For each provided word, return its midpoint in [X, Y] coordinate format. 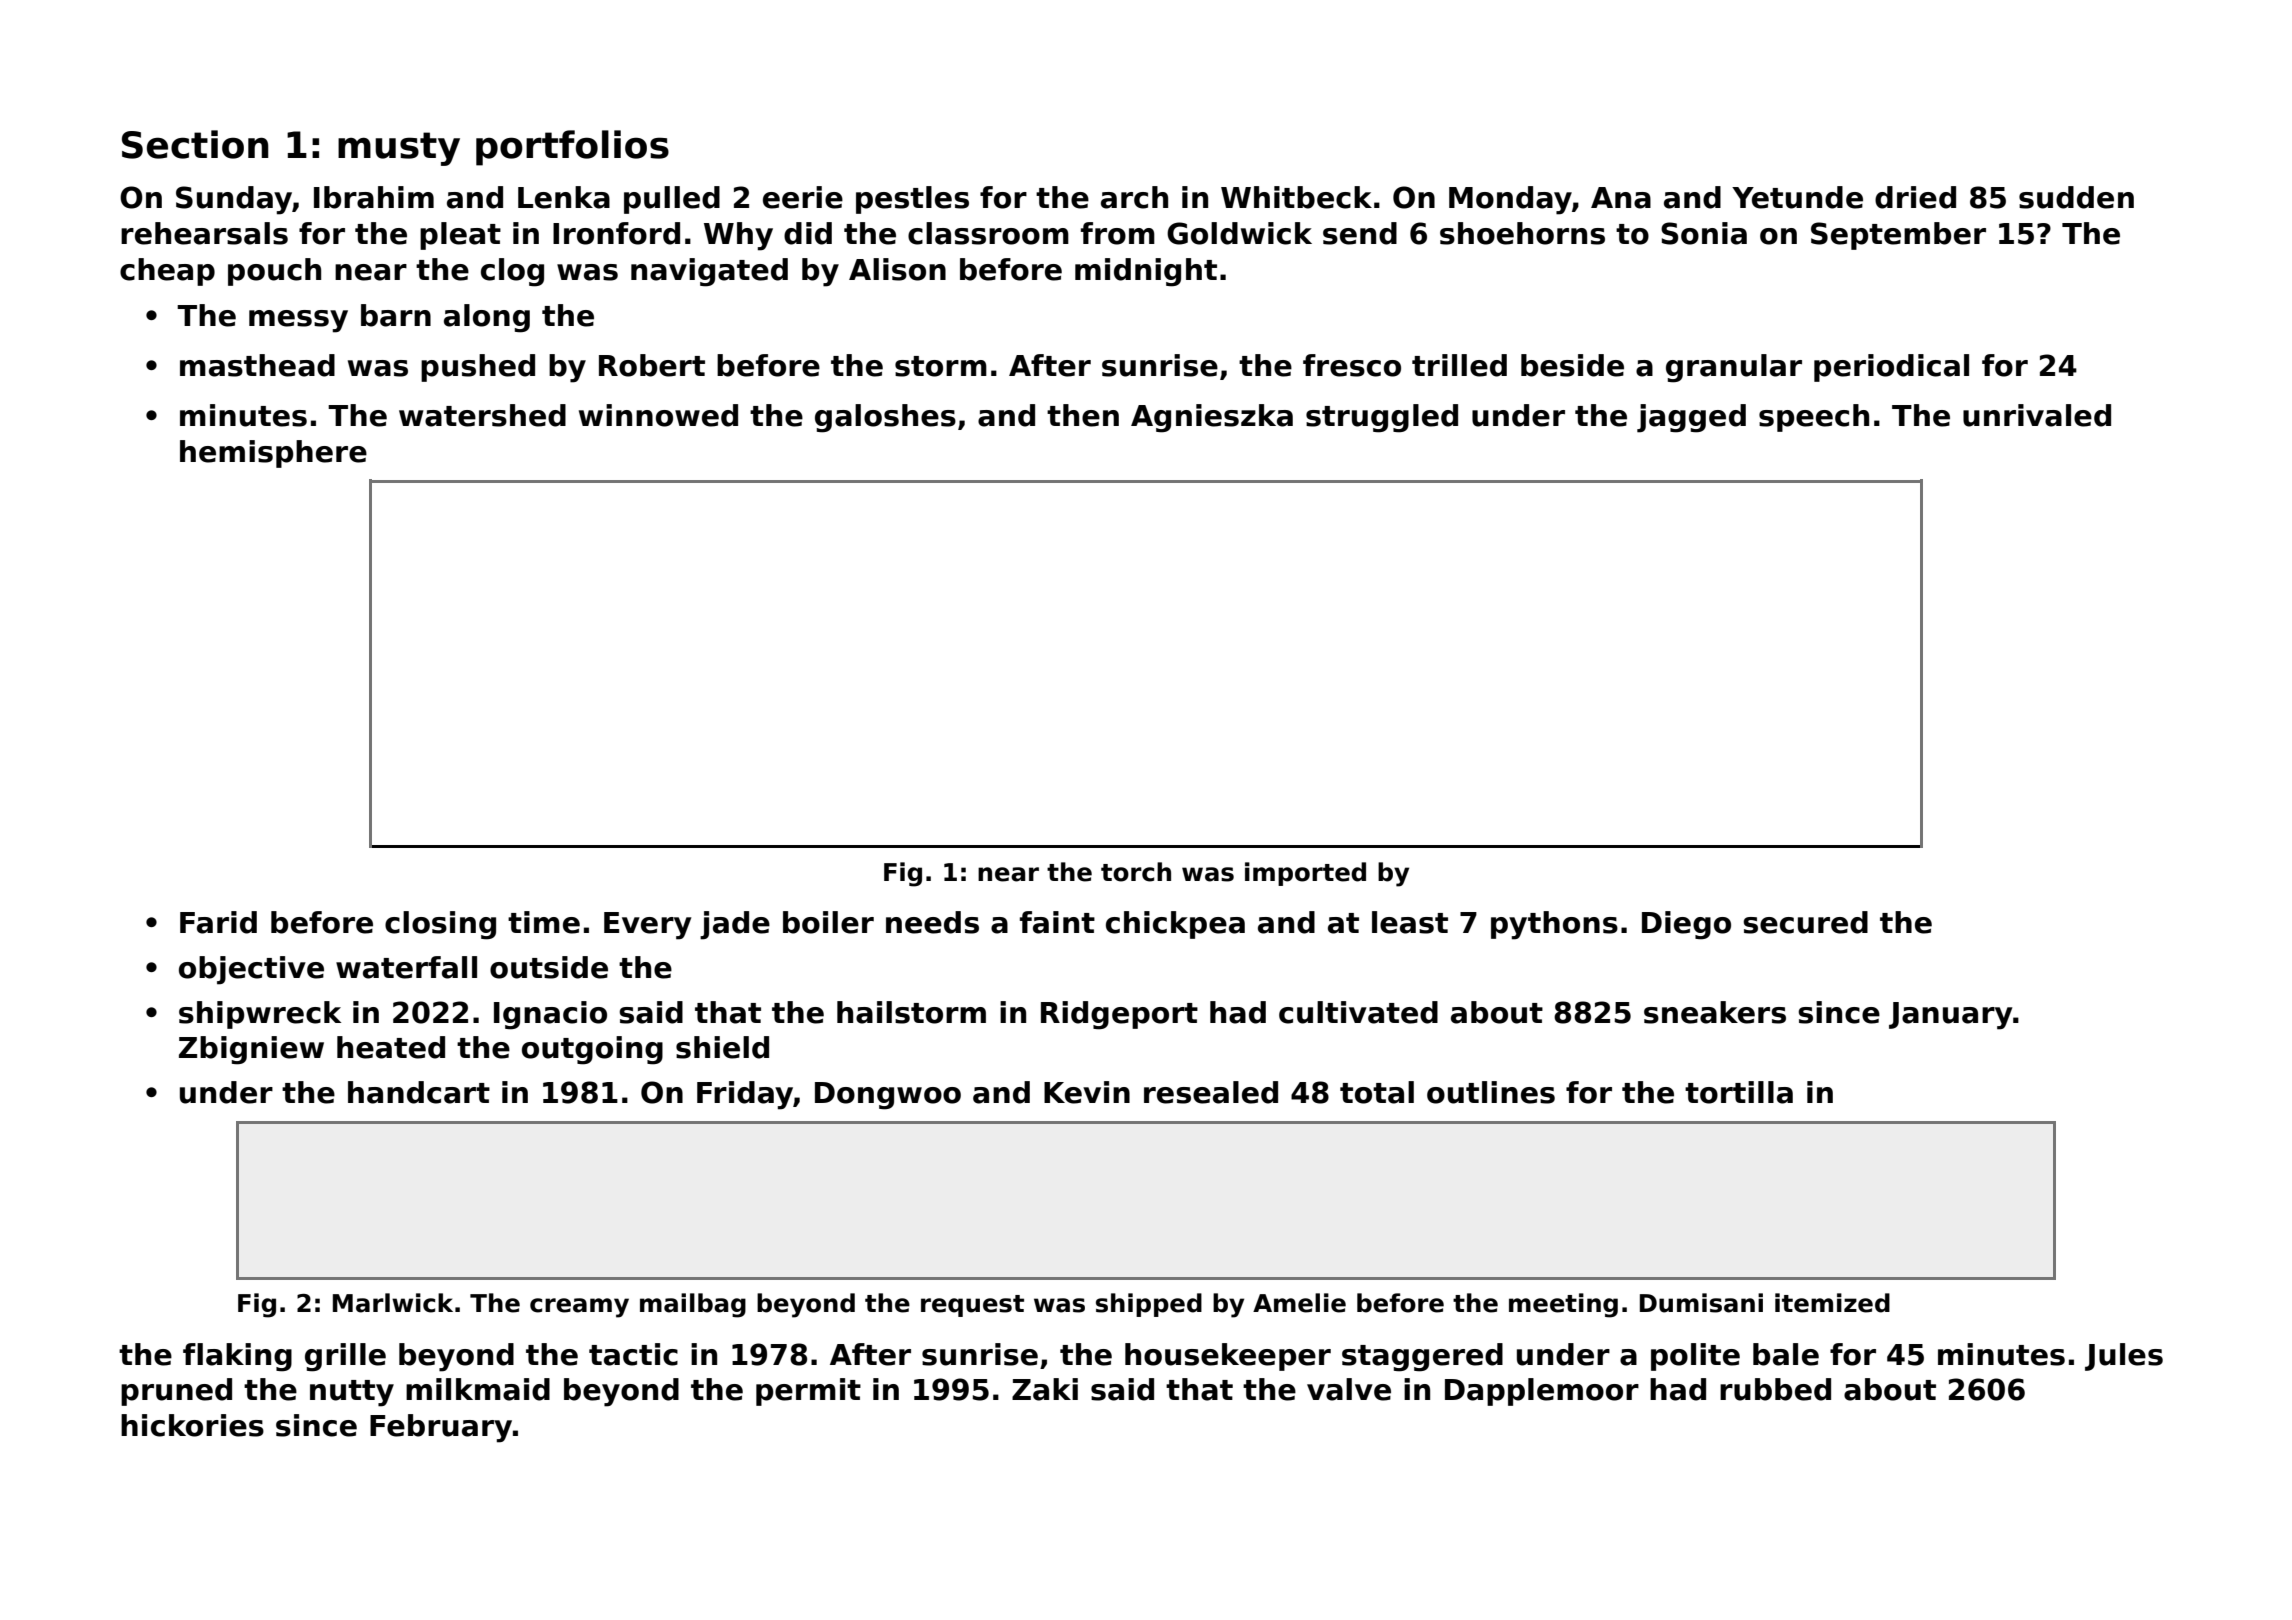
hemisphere [273, 454]
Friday [745, 1095]
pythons [1554, 925]
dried [1915, 197]
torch [1136, 872]
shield [722, 1047]
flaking [237, 1357]
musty [399, 149]
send [1360, 233]
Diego [1686, 925]
